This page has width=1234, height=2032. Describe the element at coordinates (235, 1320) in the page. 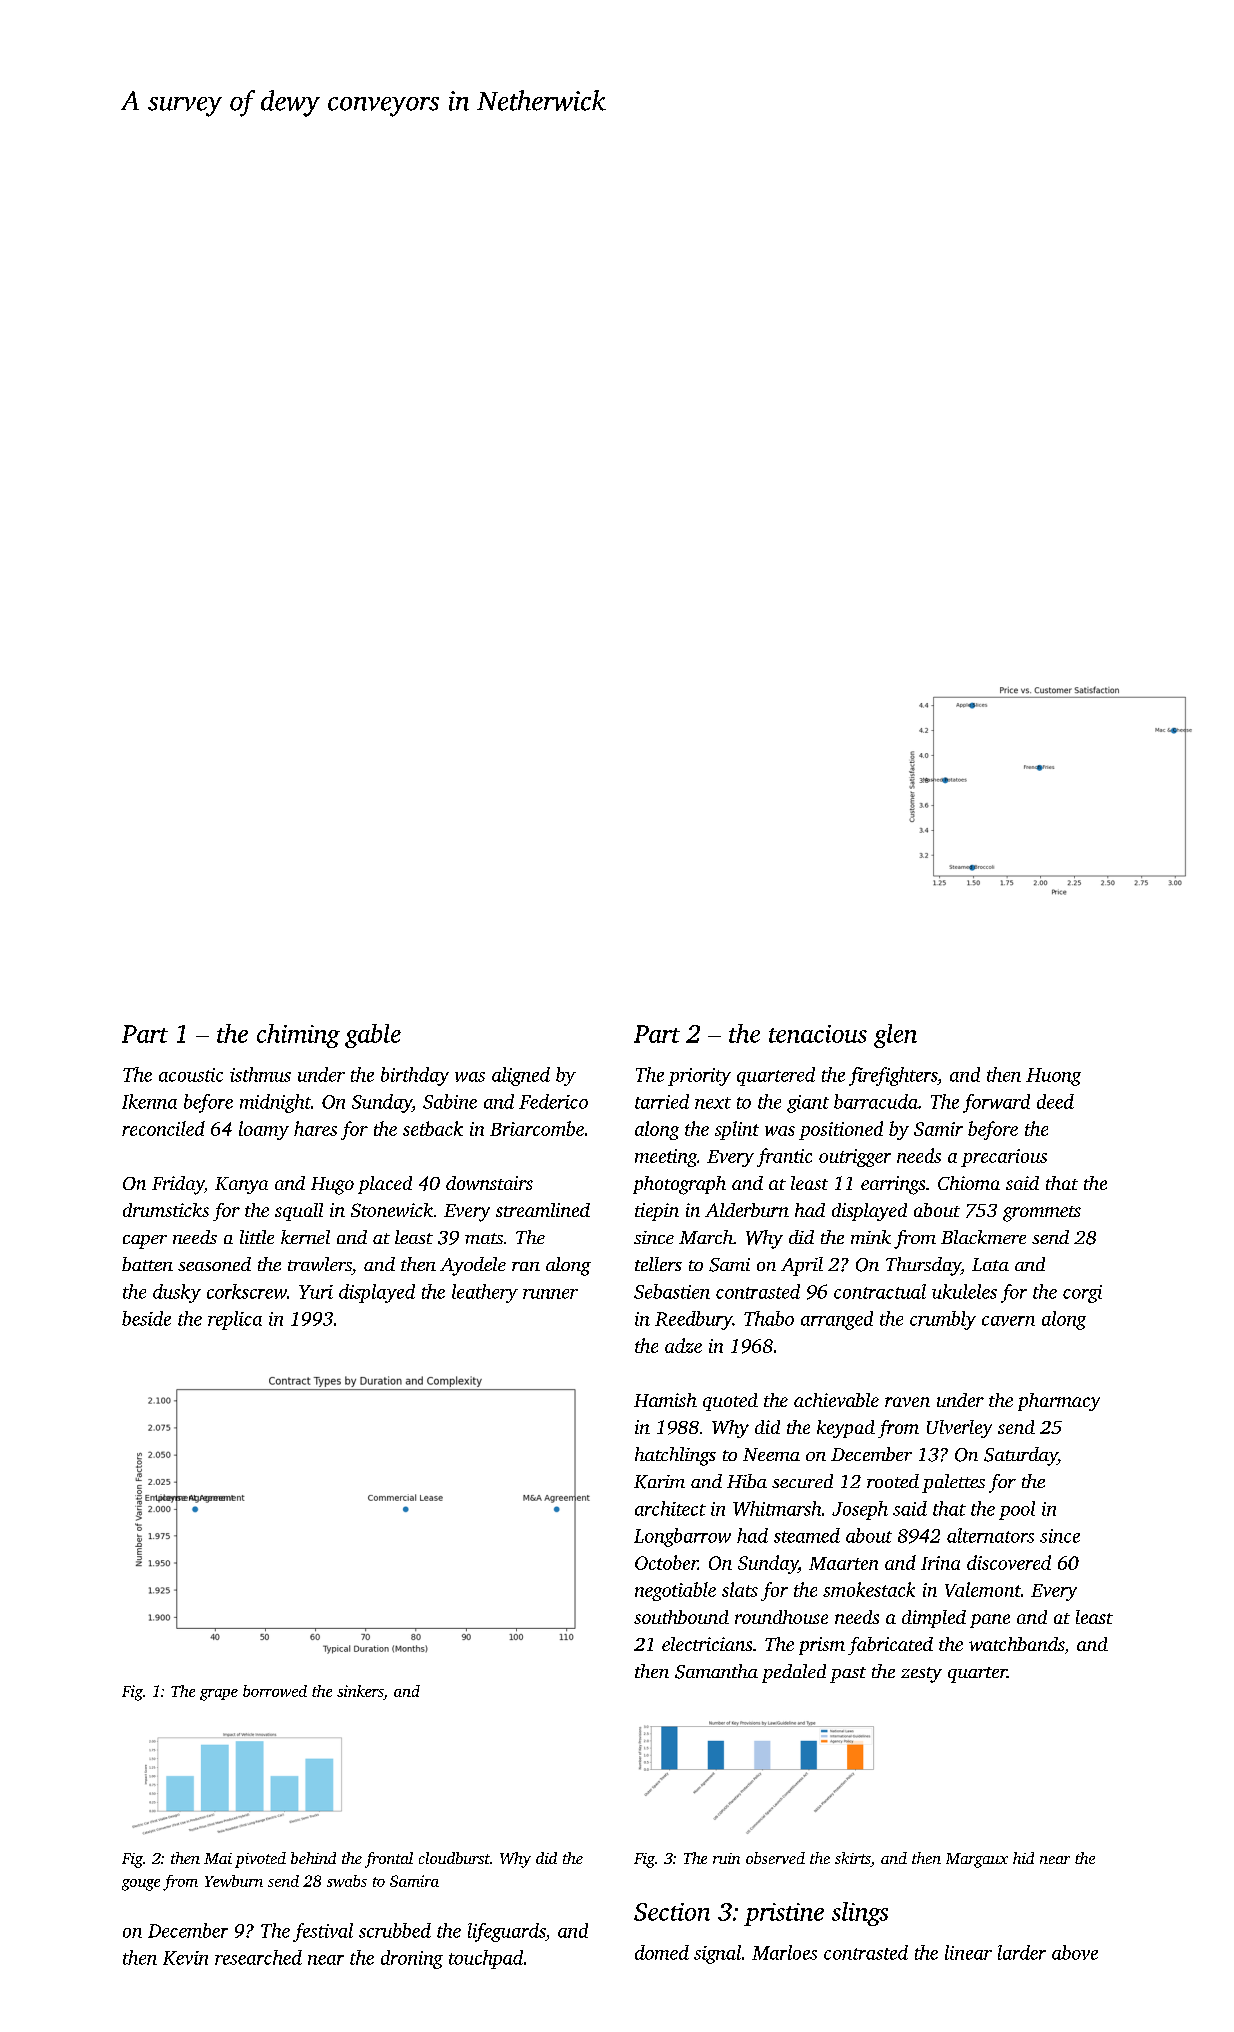

I see `replica` at that location.
